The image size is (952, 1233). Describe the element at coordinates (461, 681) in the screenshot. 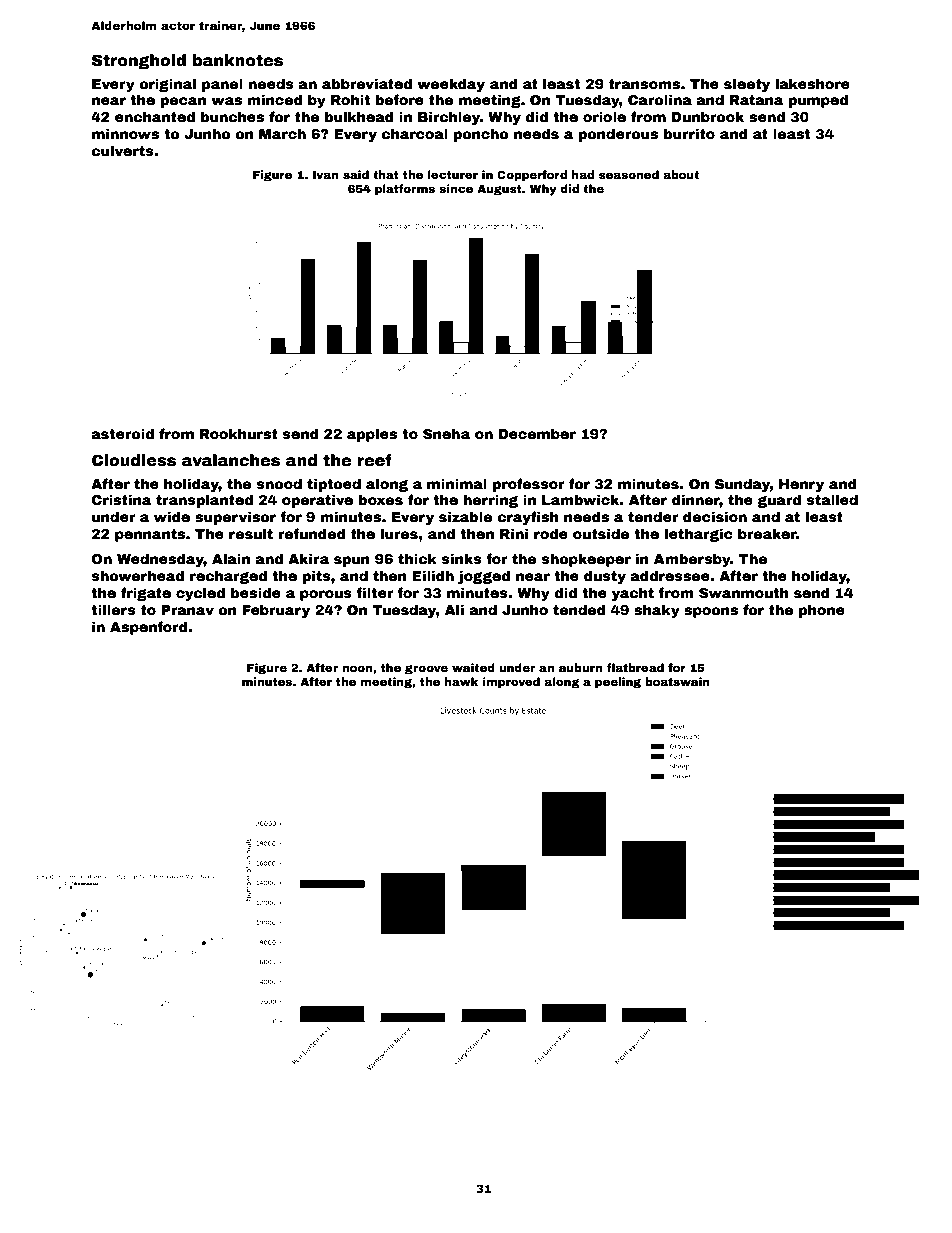

I see `hawk` at that location.
